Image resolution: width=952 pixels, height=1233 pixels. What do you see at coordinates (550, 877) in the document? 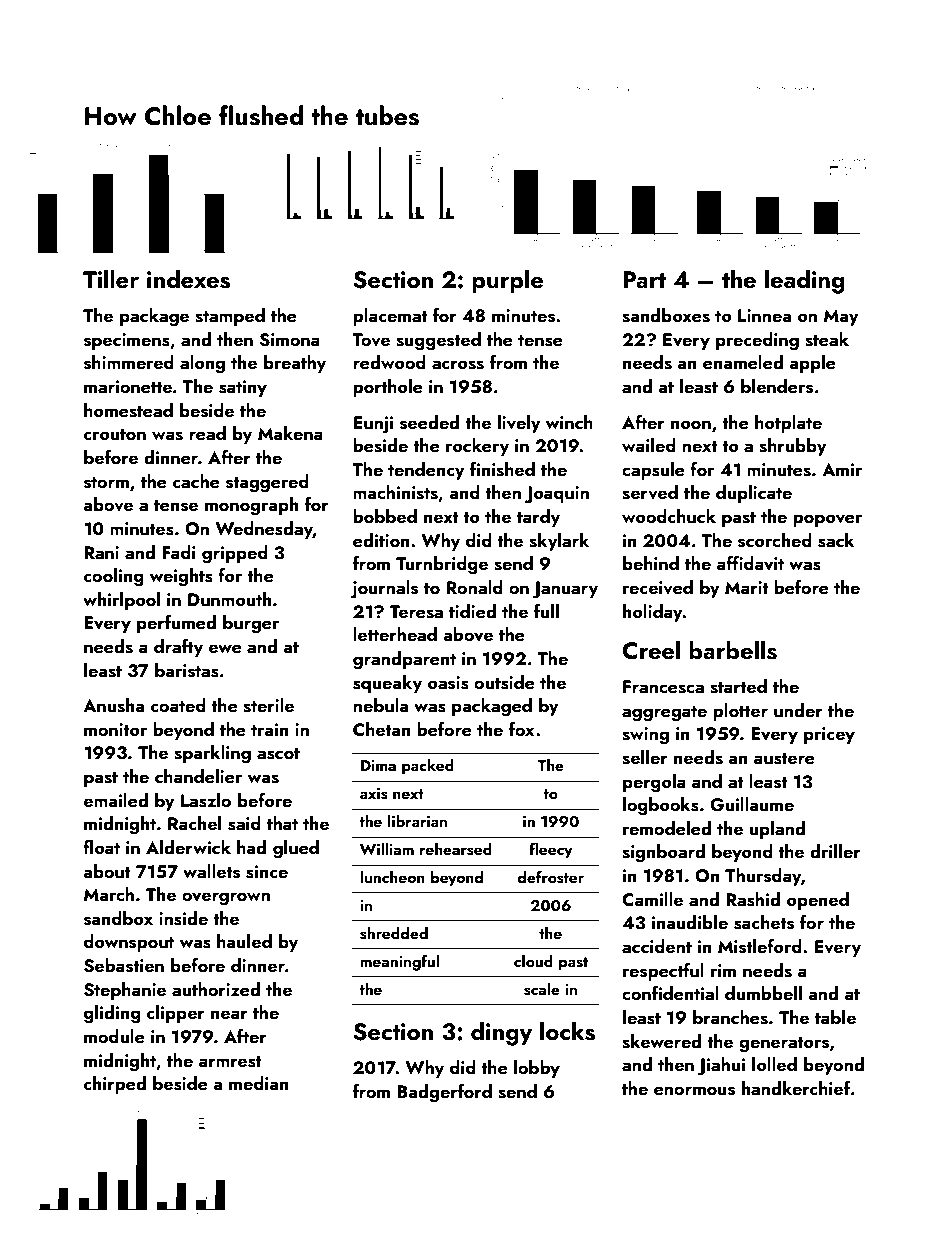
I see `defroster` at bounding box center [550, 877].
